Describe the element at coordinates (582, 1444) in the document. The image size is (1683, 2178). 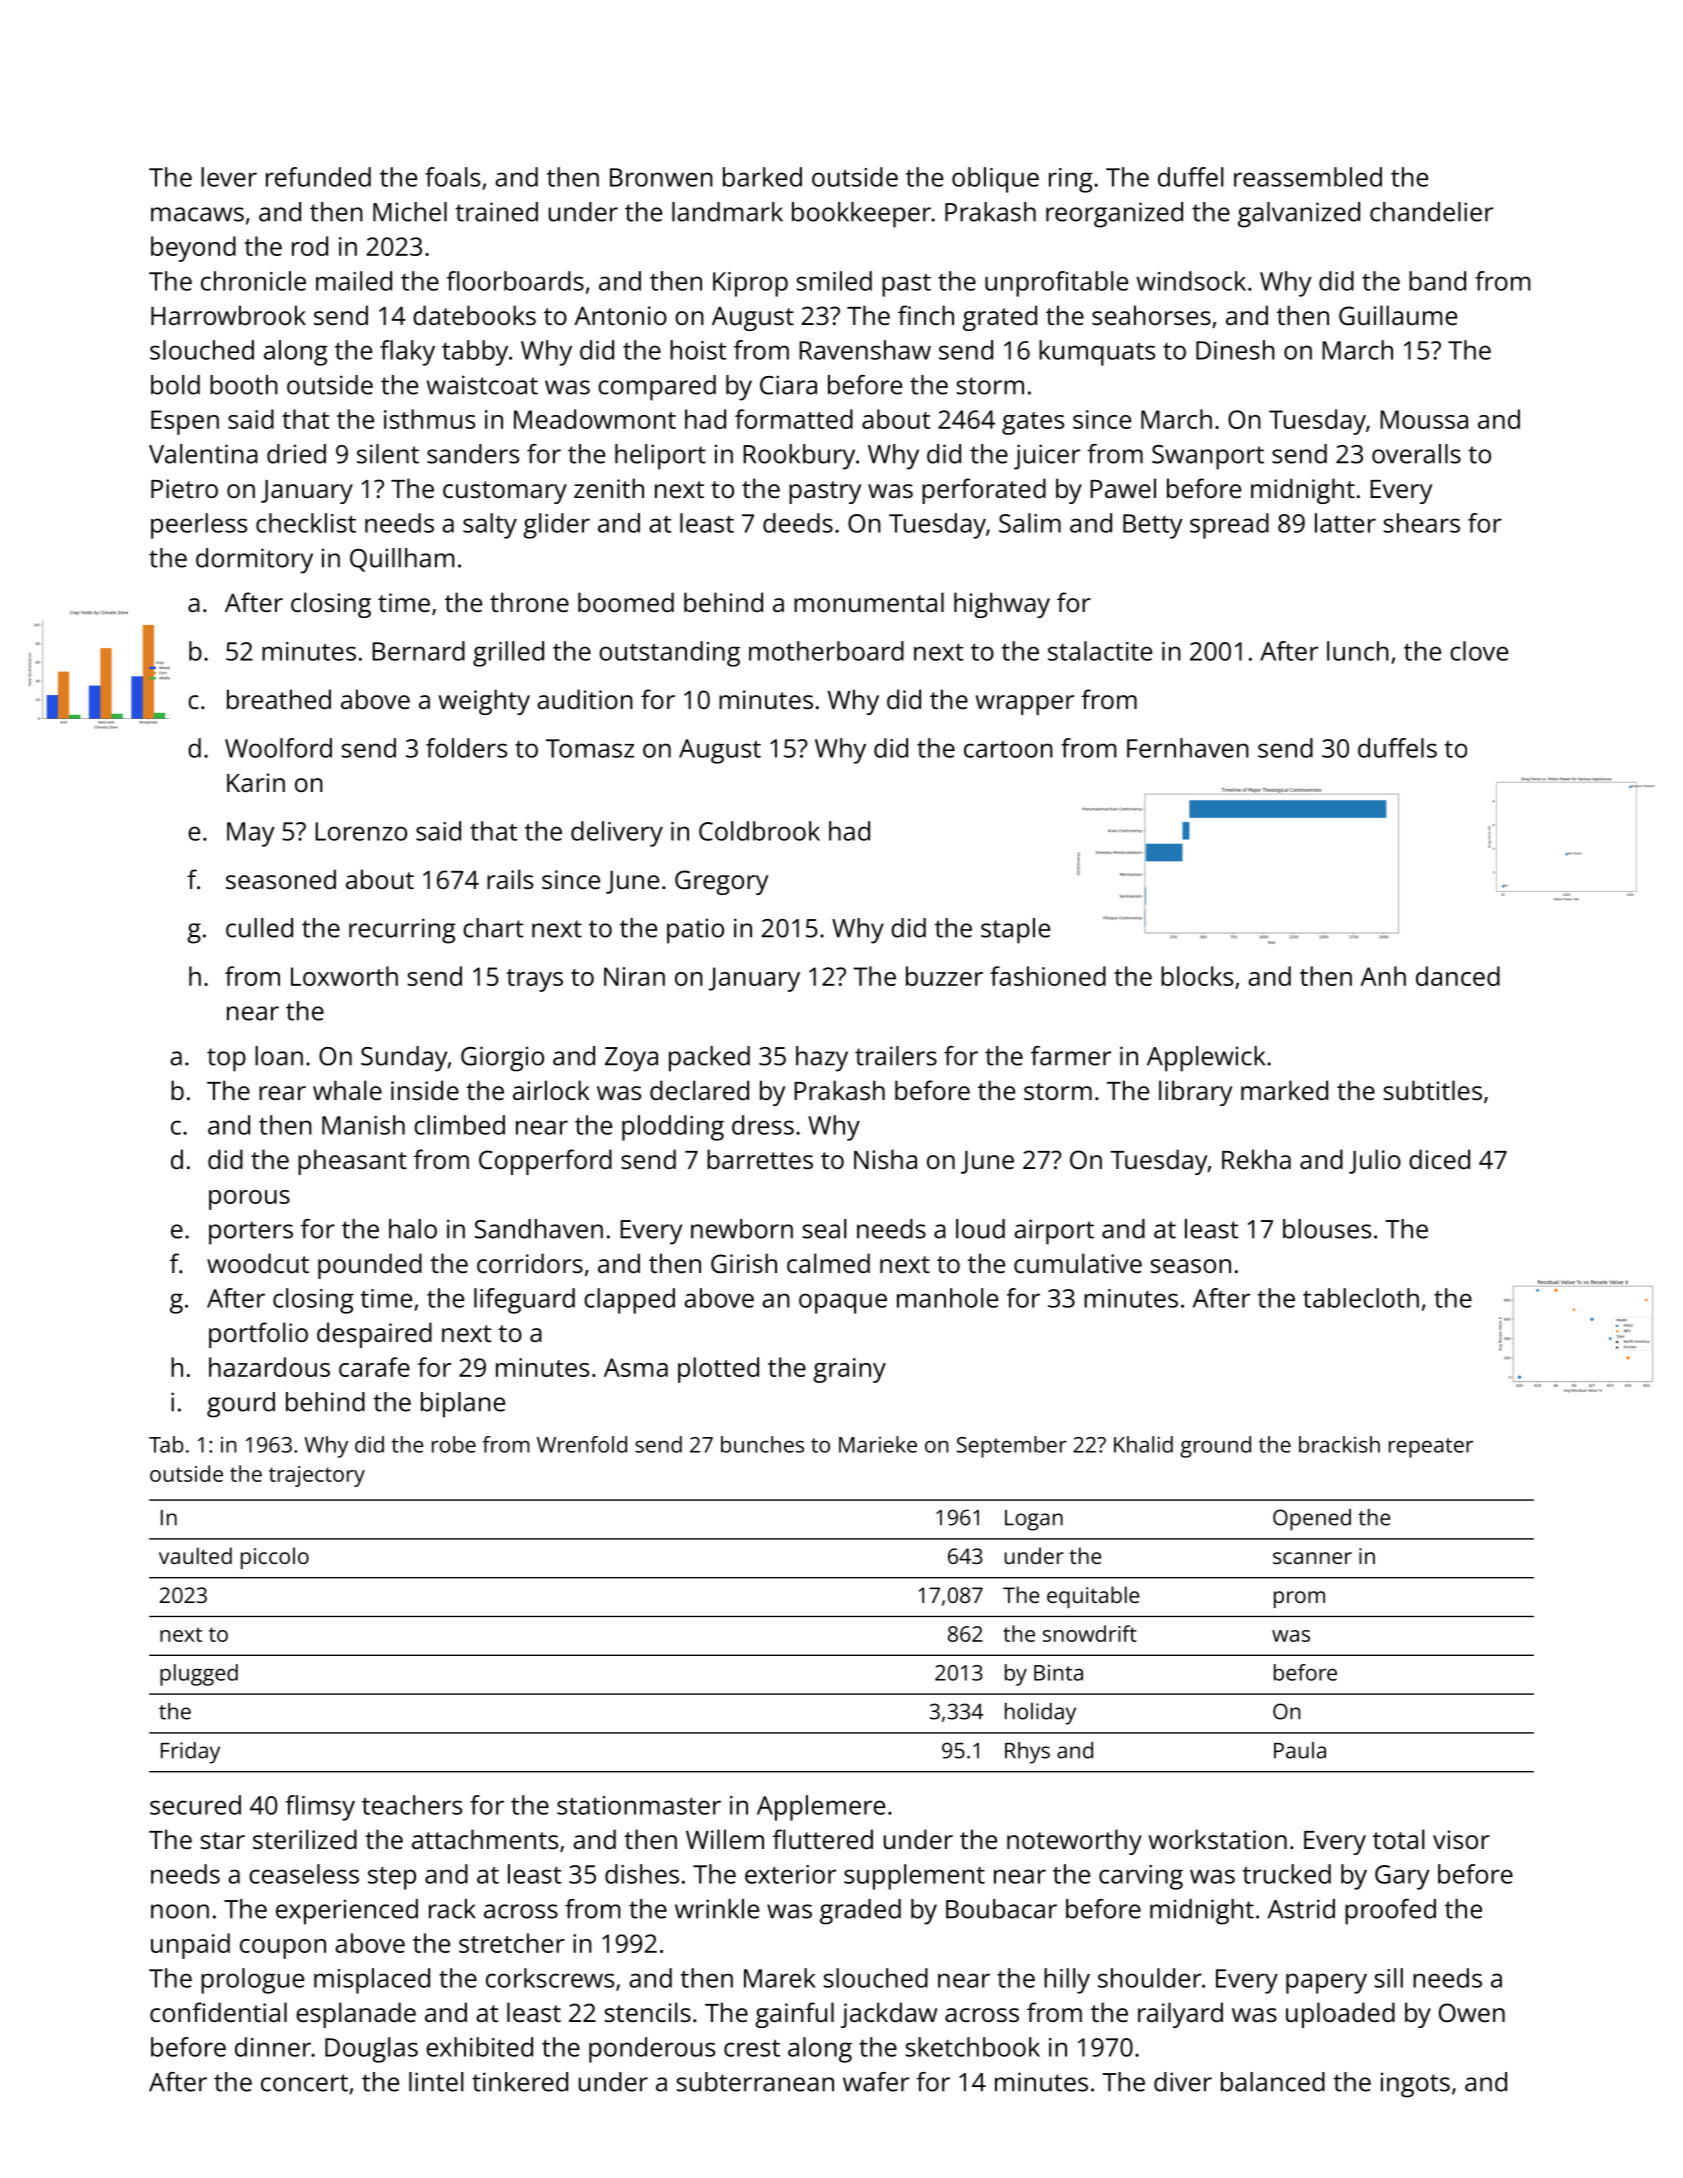
I see `Wrenfold` at that location.
